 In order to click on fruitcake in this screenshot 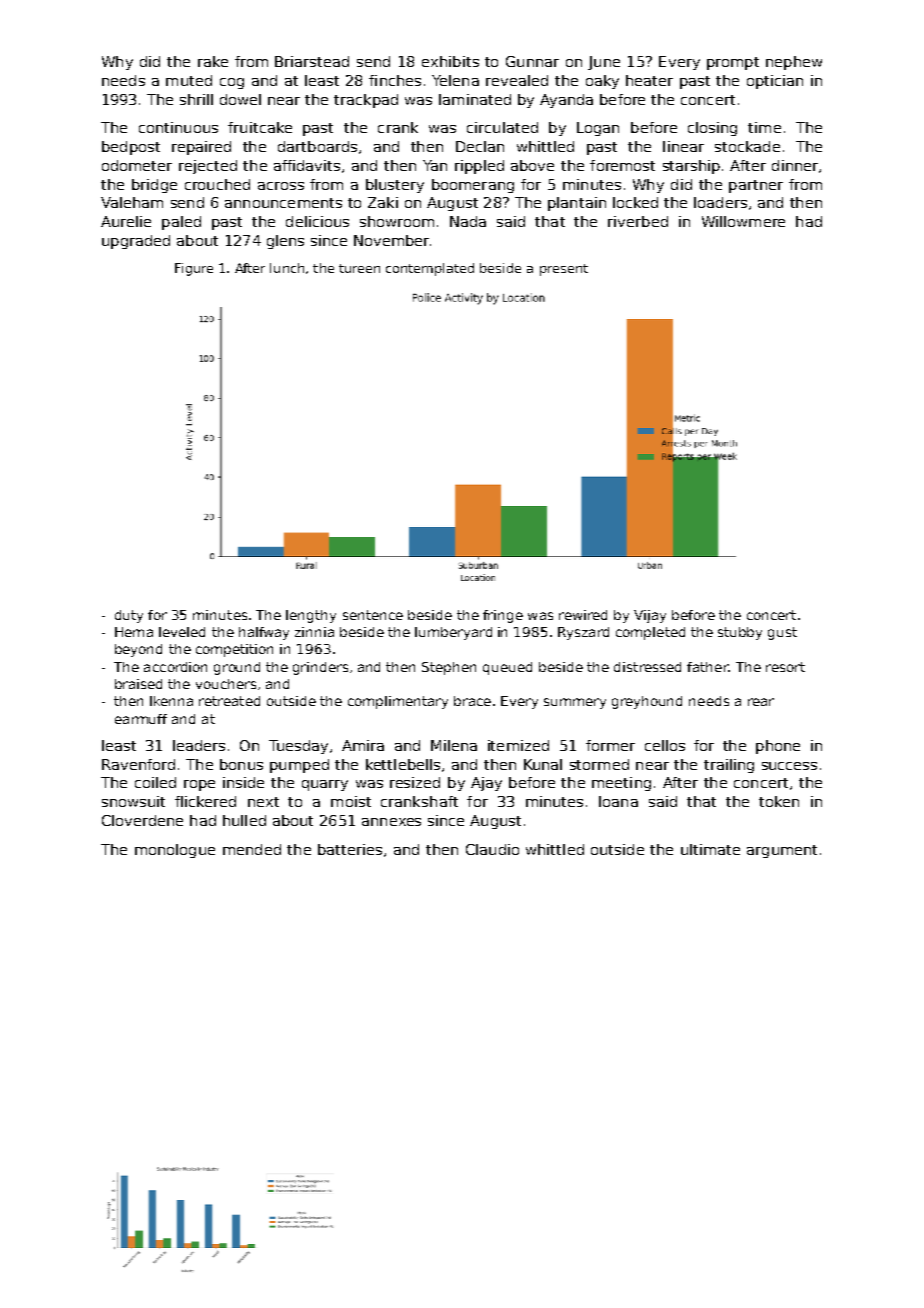, I will do `click(260, 127)`.
